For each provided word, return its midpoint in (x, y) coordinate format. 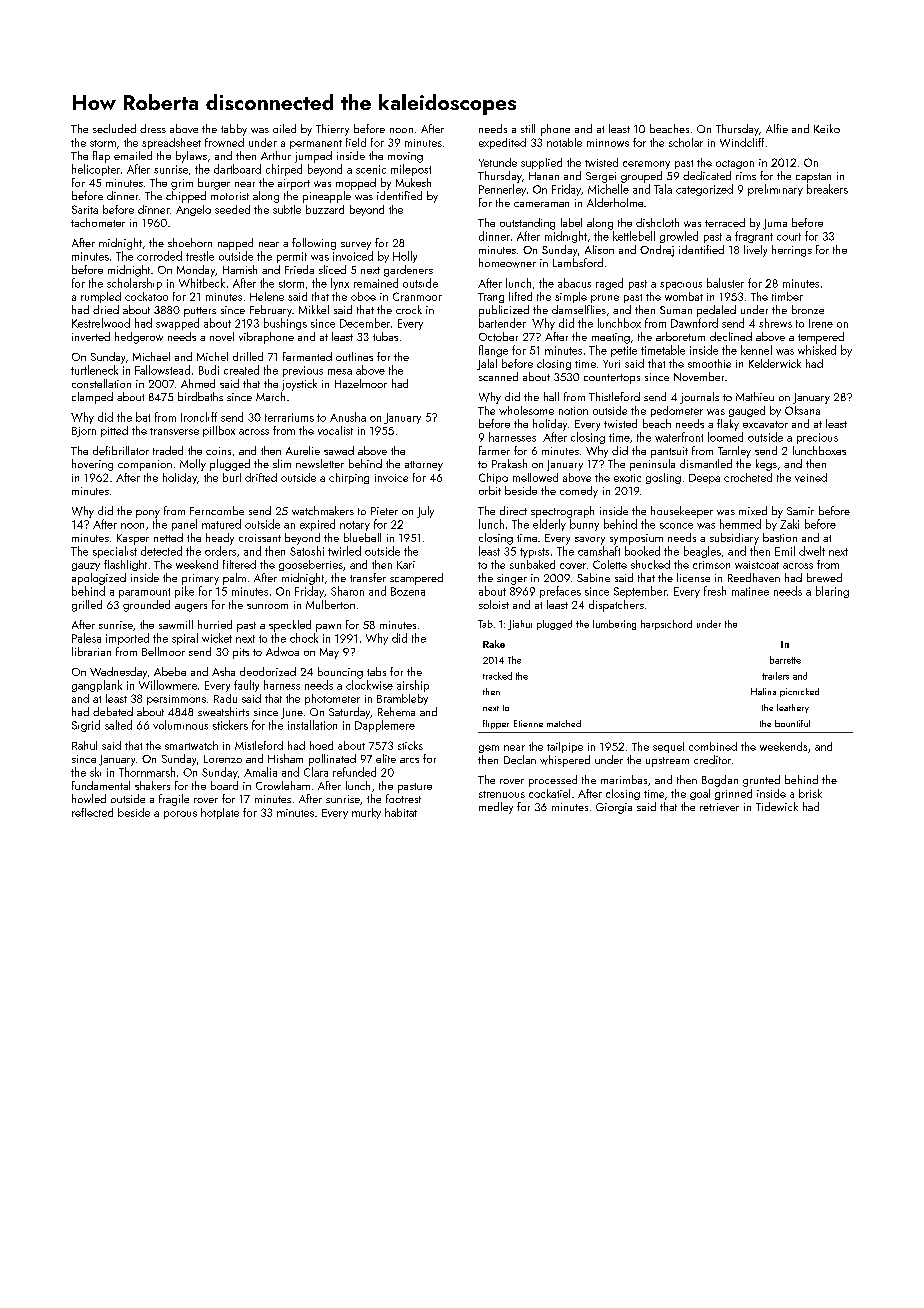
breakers (827, 189)
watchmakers (323, 510)
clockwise (369, 685)
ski (95, 772)
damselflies (579, 309)
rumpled (101, 297)
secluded (114, 128)
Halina (763, 691)
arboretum (680, 336)
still (528, 128)
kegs (766, 465)
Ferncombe (217, 510)
